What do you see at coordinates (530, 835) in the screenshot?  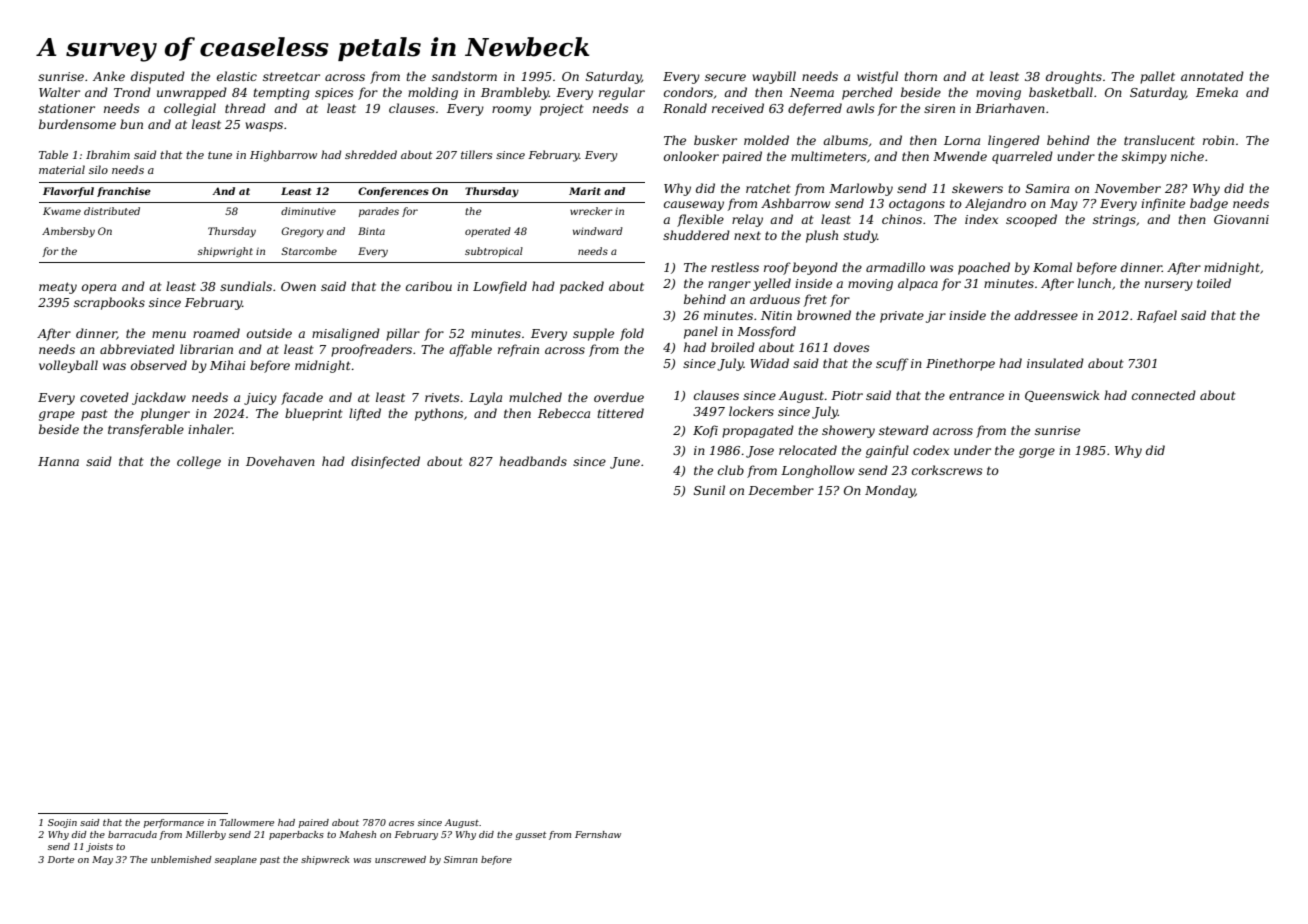 I see `gusset` at bounding box center [530, 835].
